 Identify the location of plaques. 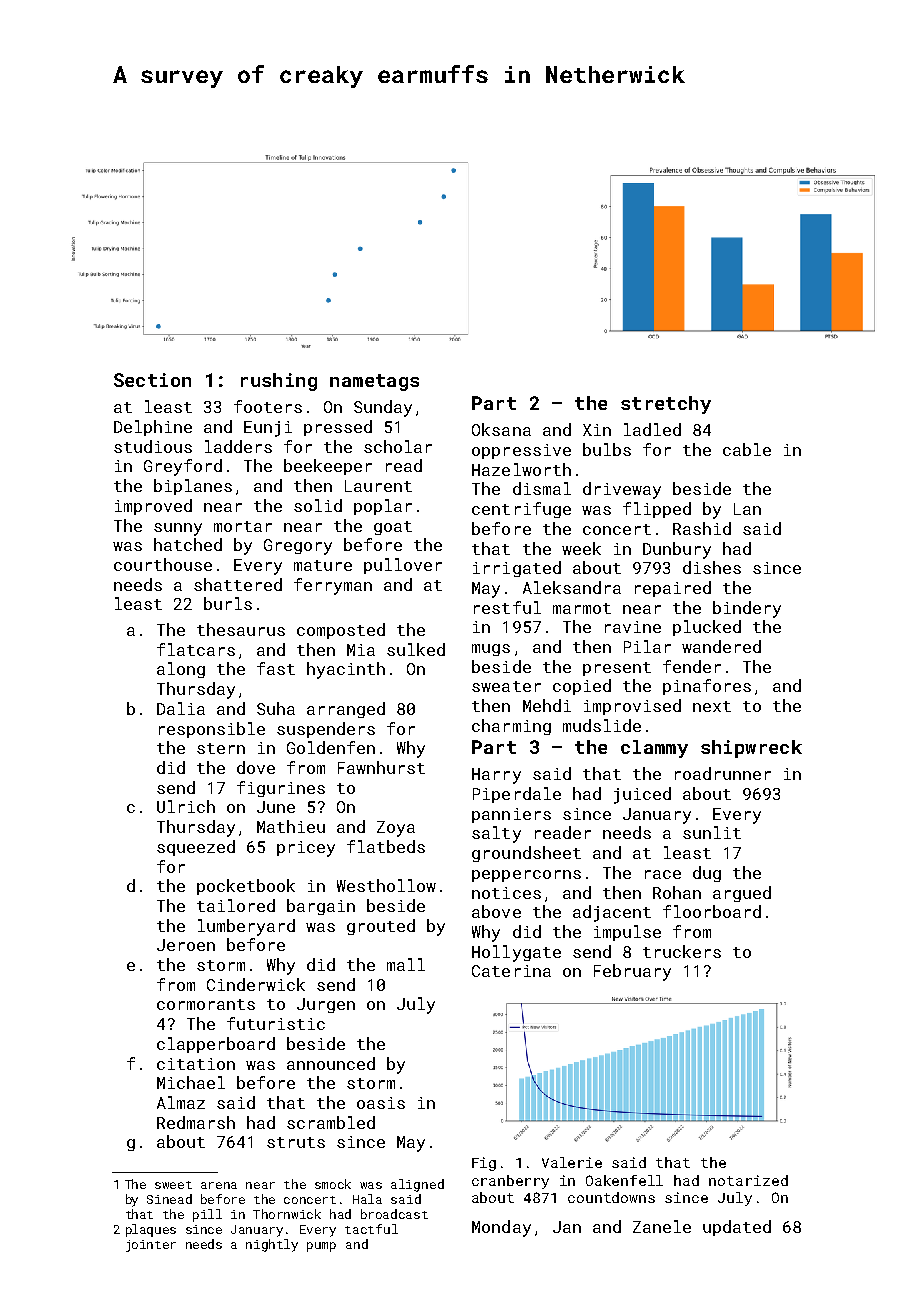
(151, 1230).
